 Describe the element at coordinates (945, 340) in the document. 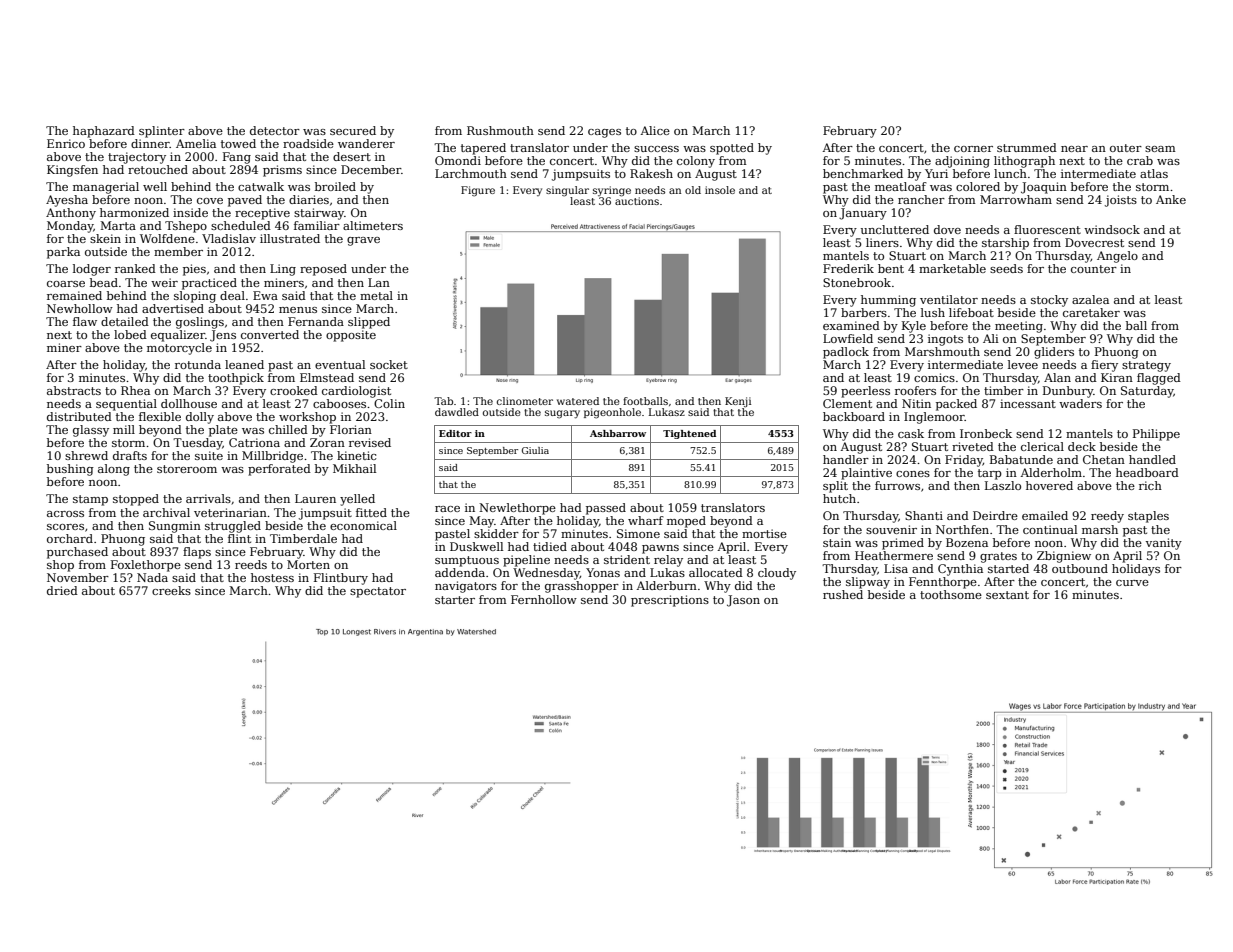

I see `ingots` at that location.
